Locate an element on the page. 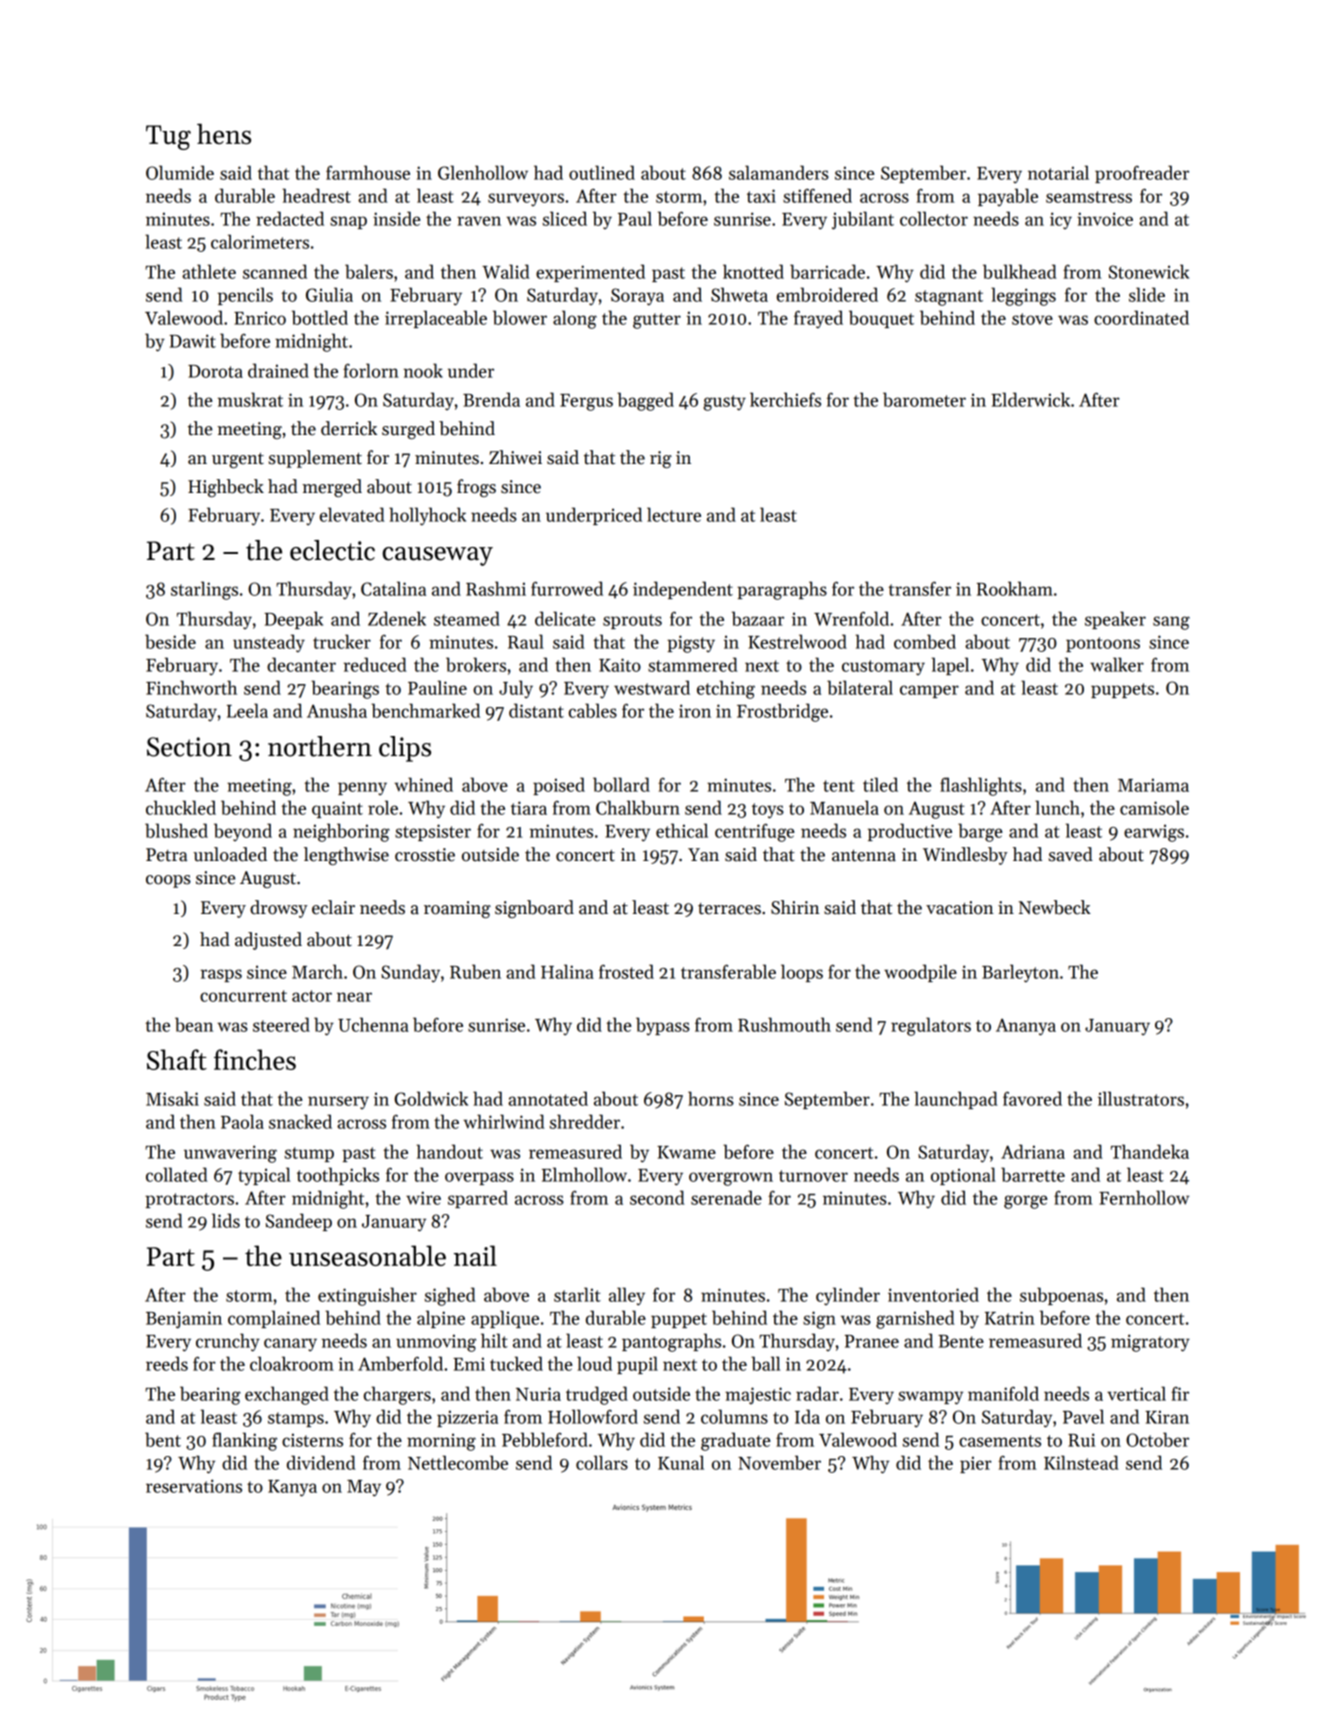 This document has width=1335, height=1728. swampy is located at coordinates (930, 1398).
